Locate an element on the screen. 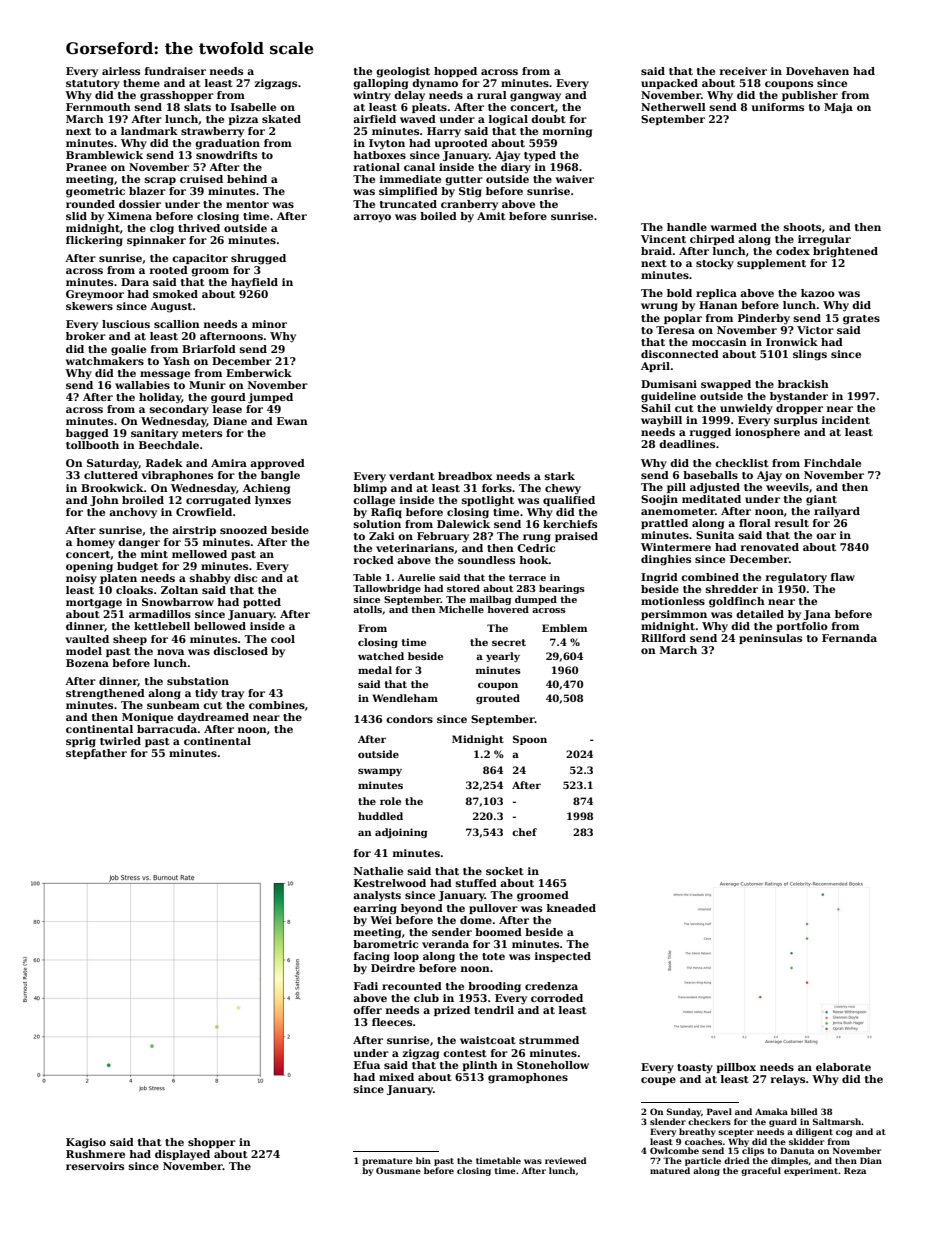 This screenshot has width=952, height=1233. Brookwick is located at coordinates (112, 488).
